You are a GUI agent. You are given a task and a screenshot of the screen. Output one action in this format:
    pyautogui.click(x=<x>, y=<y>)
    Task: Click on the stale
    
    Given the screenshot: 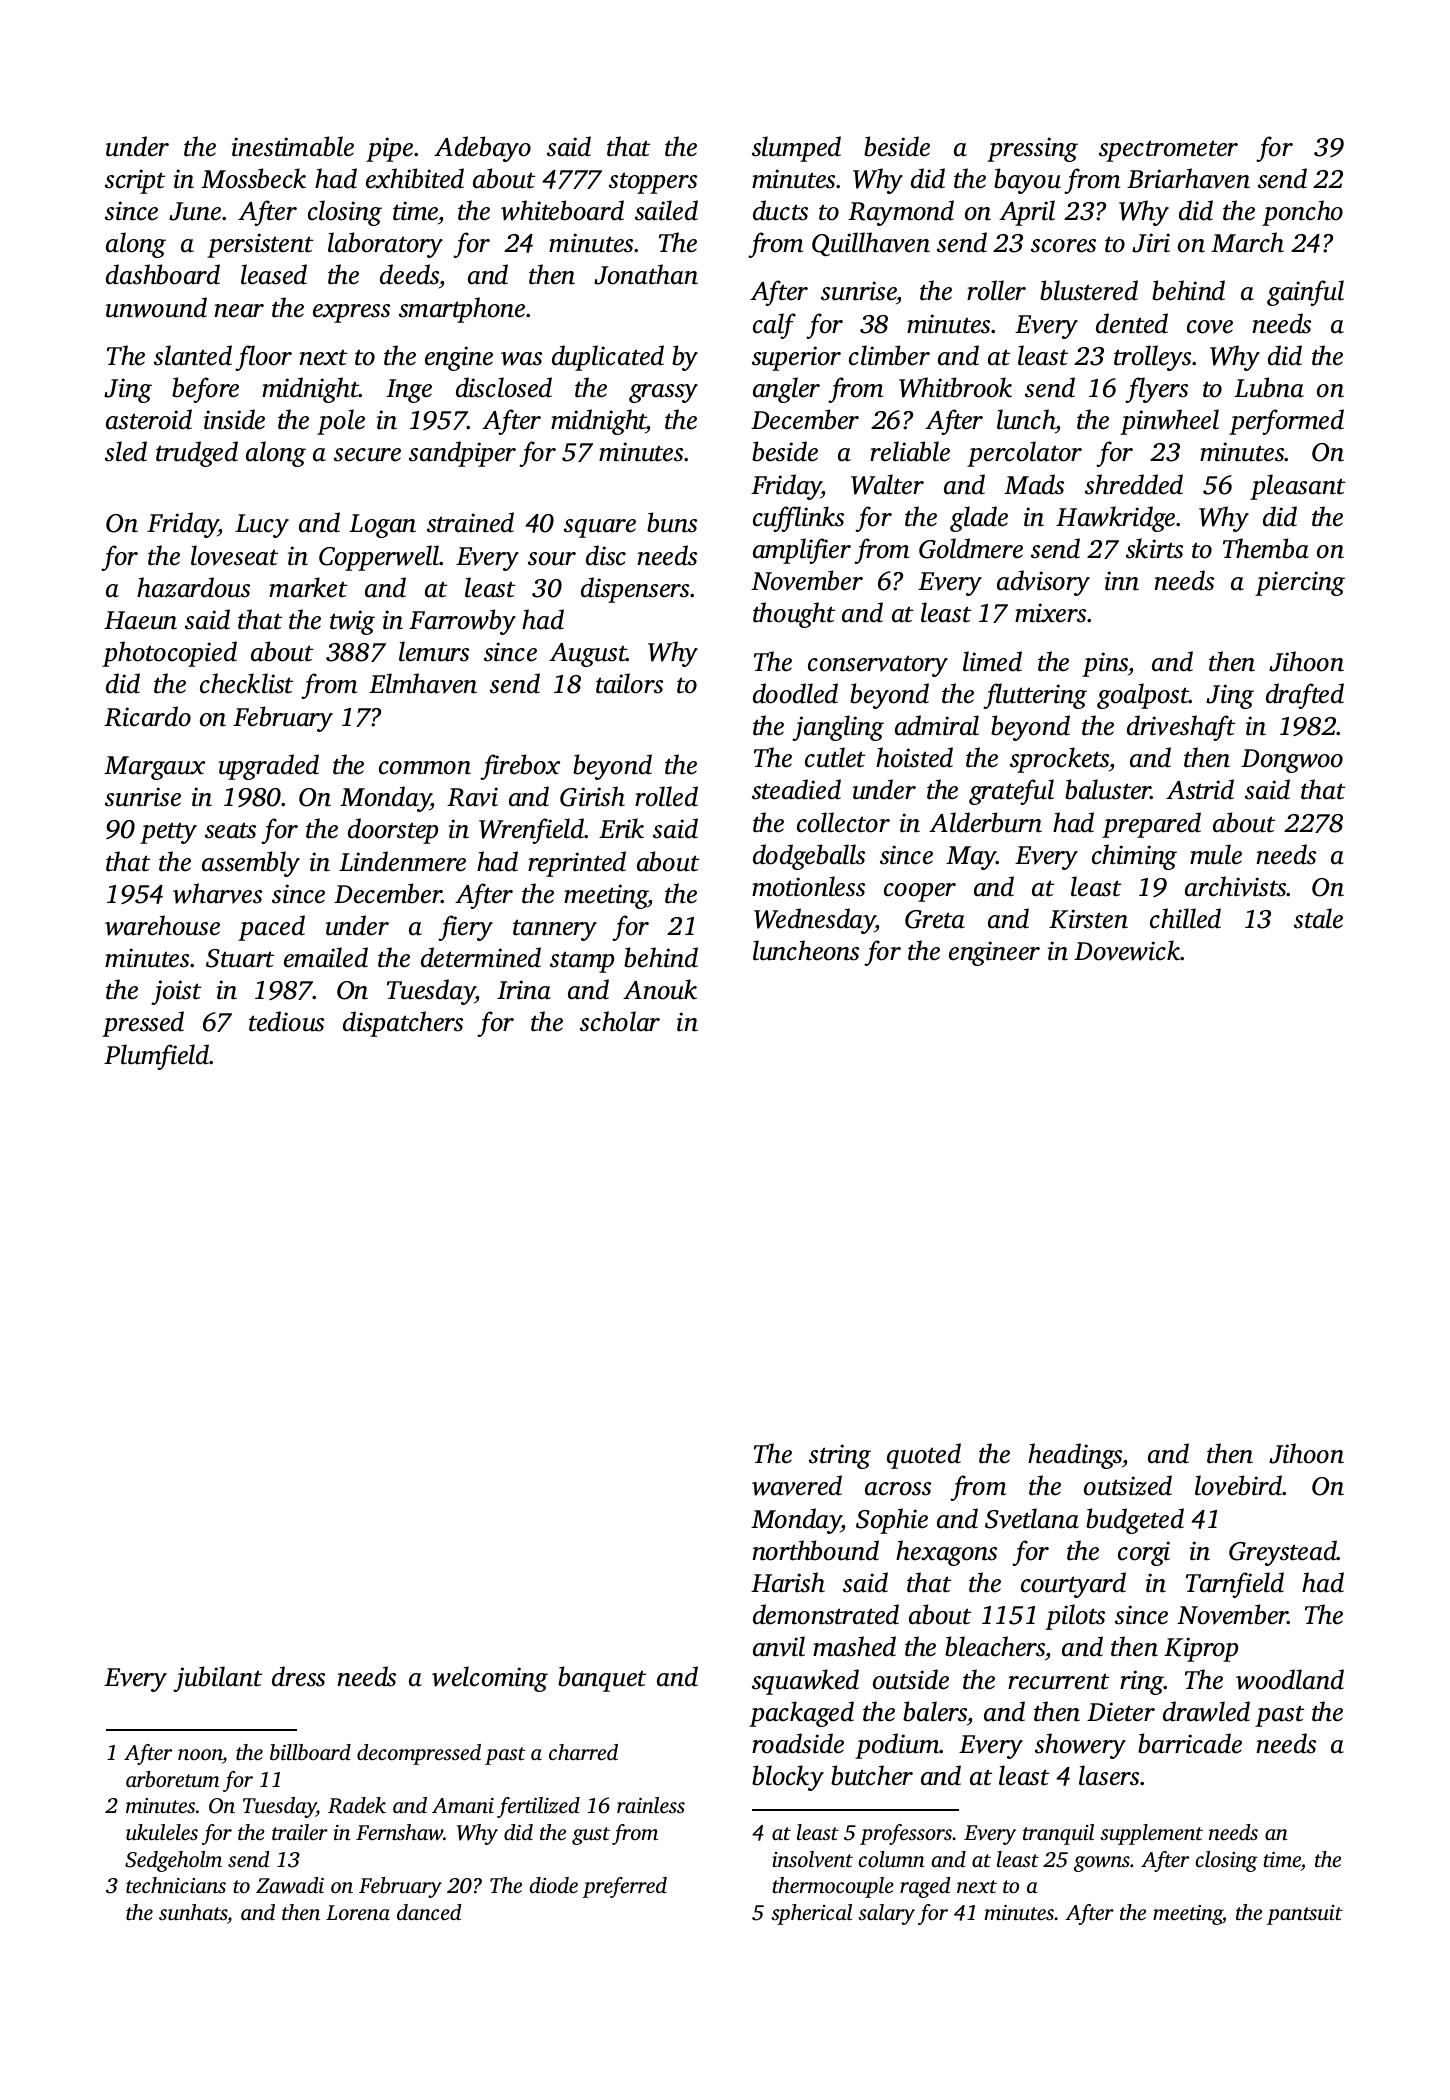 What is the action you would take?
    pyautogui.click(x=1318, y=918)
